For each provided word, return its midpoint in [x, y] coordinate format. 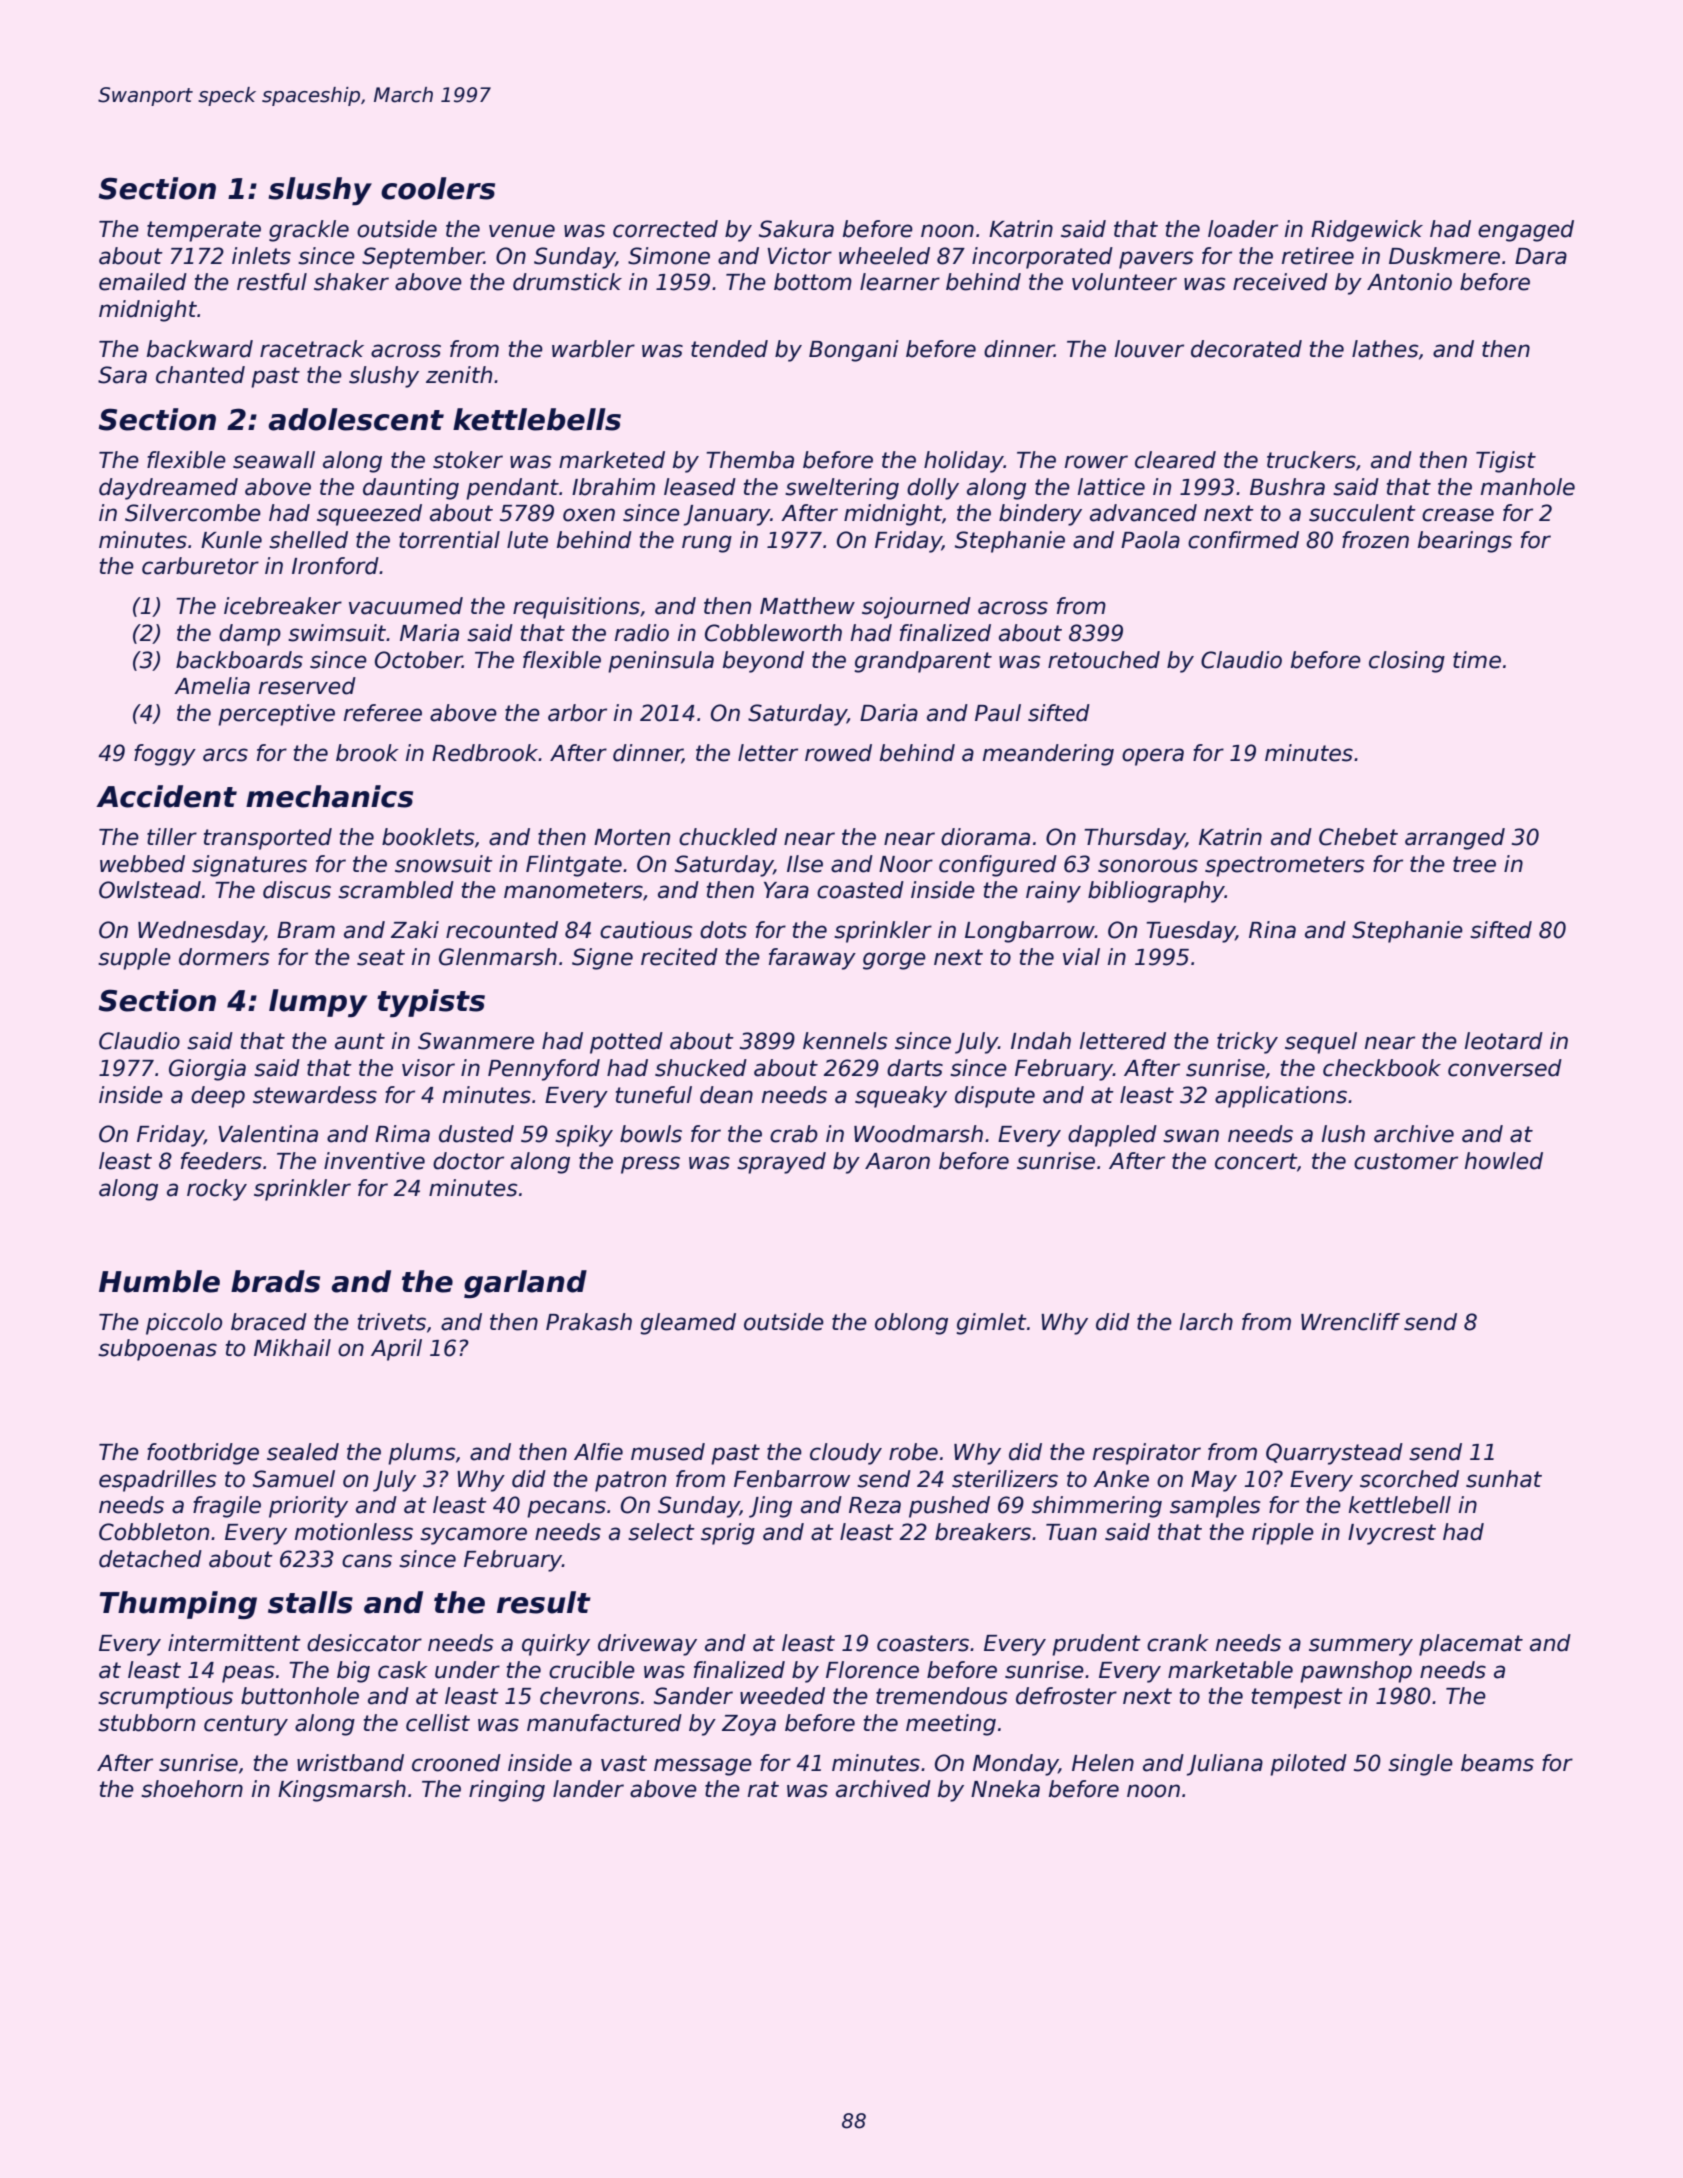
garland [525, 1284]
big [353, 1672]
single [1420, 1765]
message [703, 1767]
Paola [1150, 540]
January [727, 515]
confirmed [1243, 540]
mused [668, 1452]
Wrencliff [1350, 1322]
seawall [274, 460]
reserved [307, 686]
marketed [612, 460]
